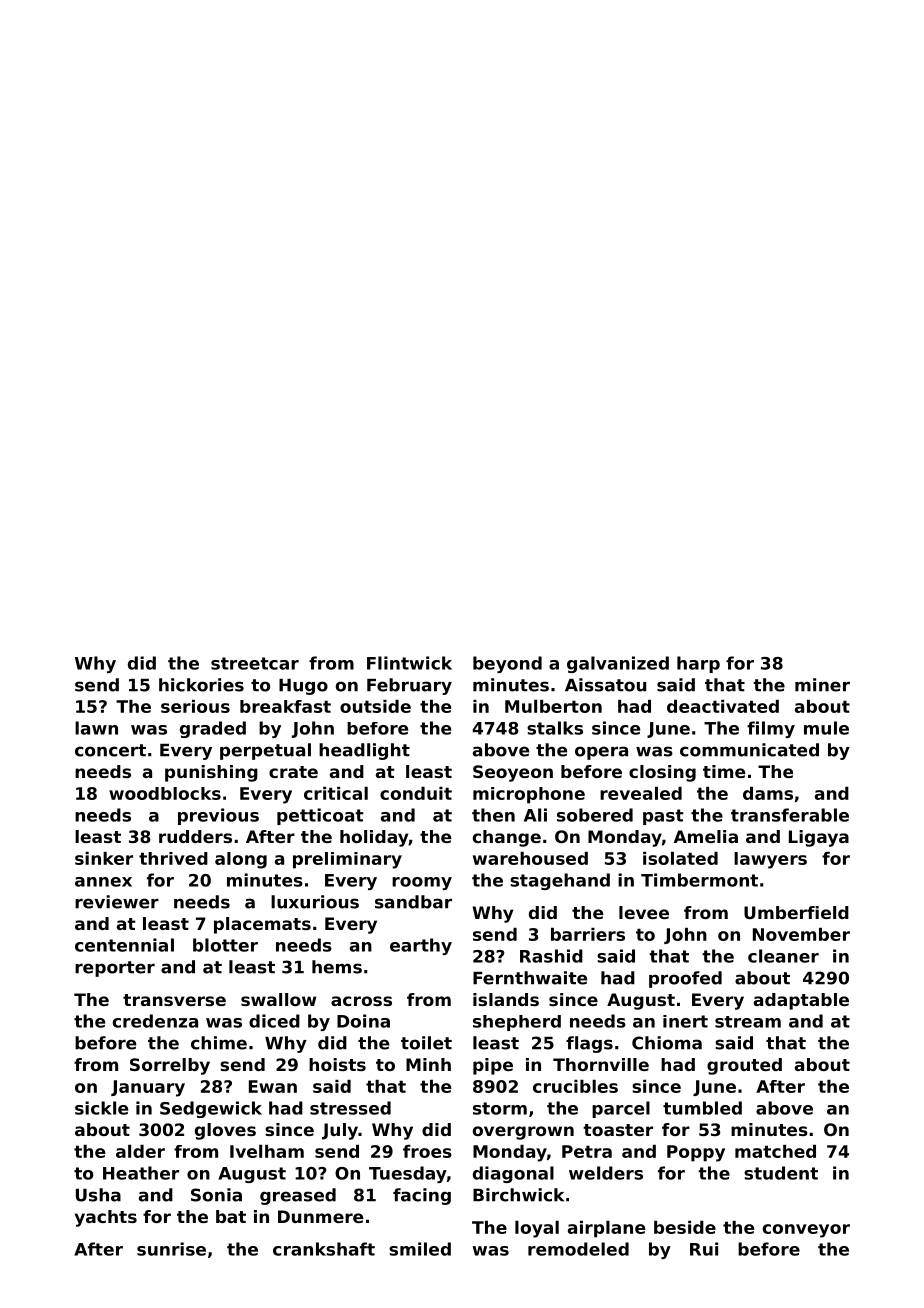 This image has width=924, height=1308. I want to click on smiled, so click(420, 1249).
